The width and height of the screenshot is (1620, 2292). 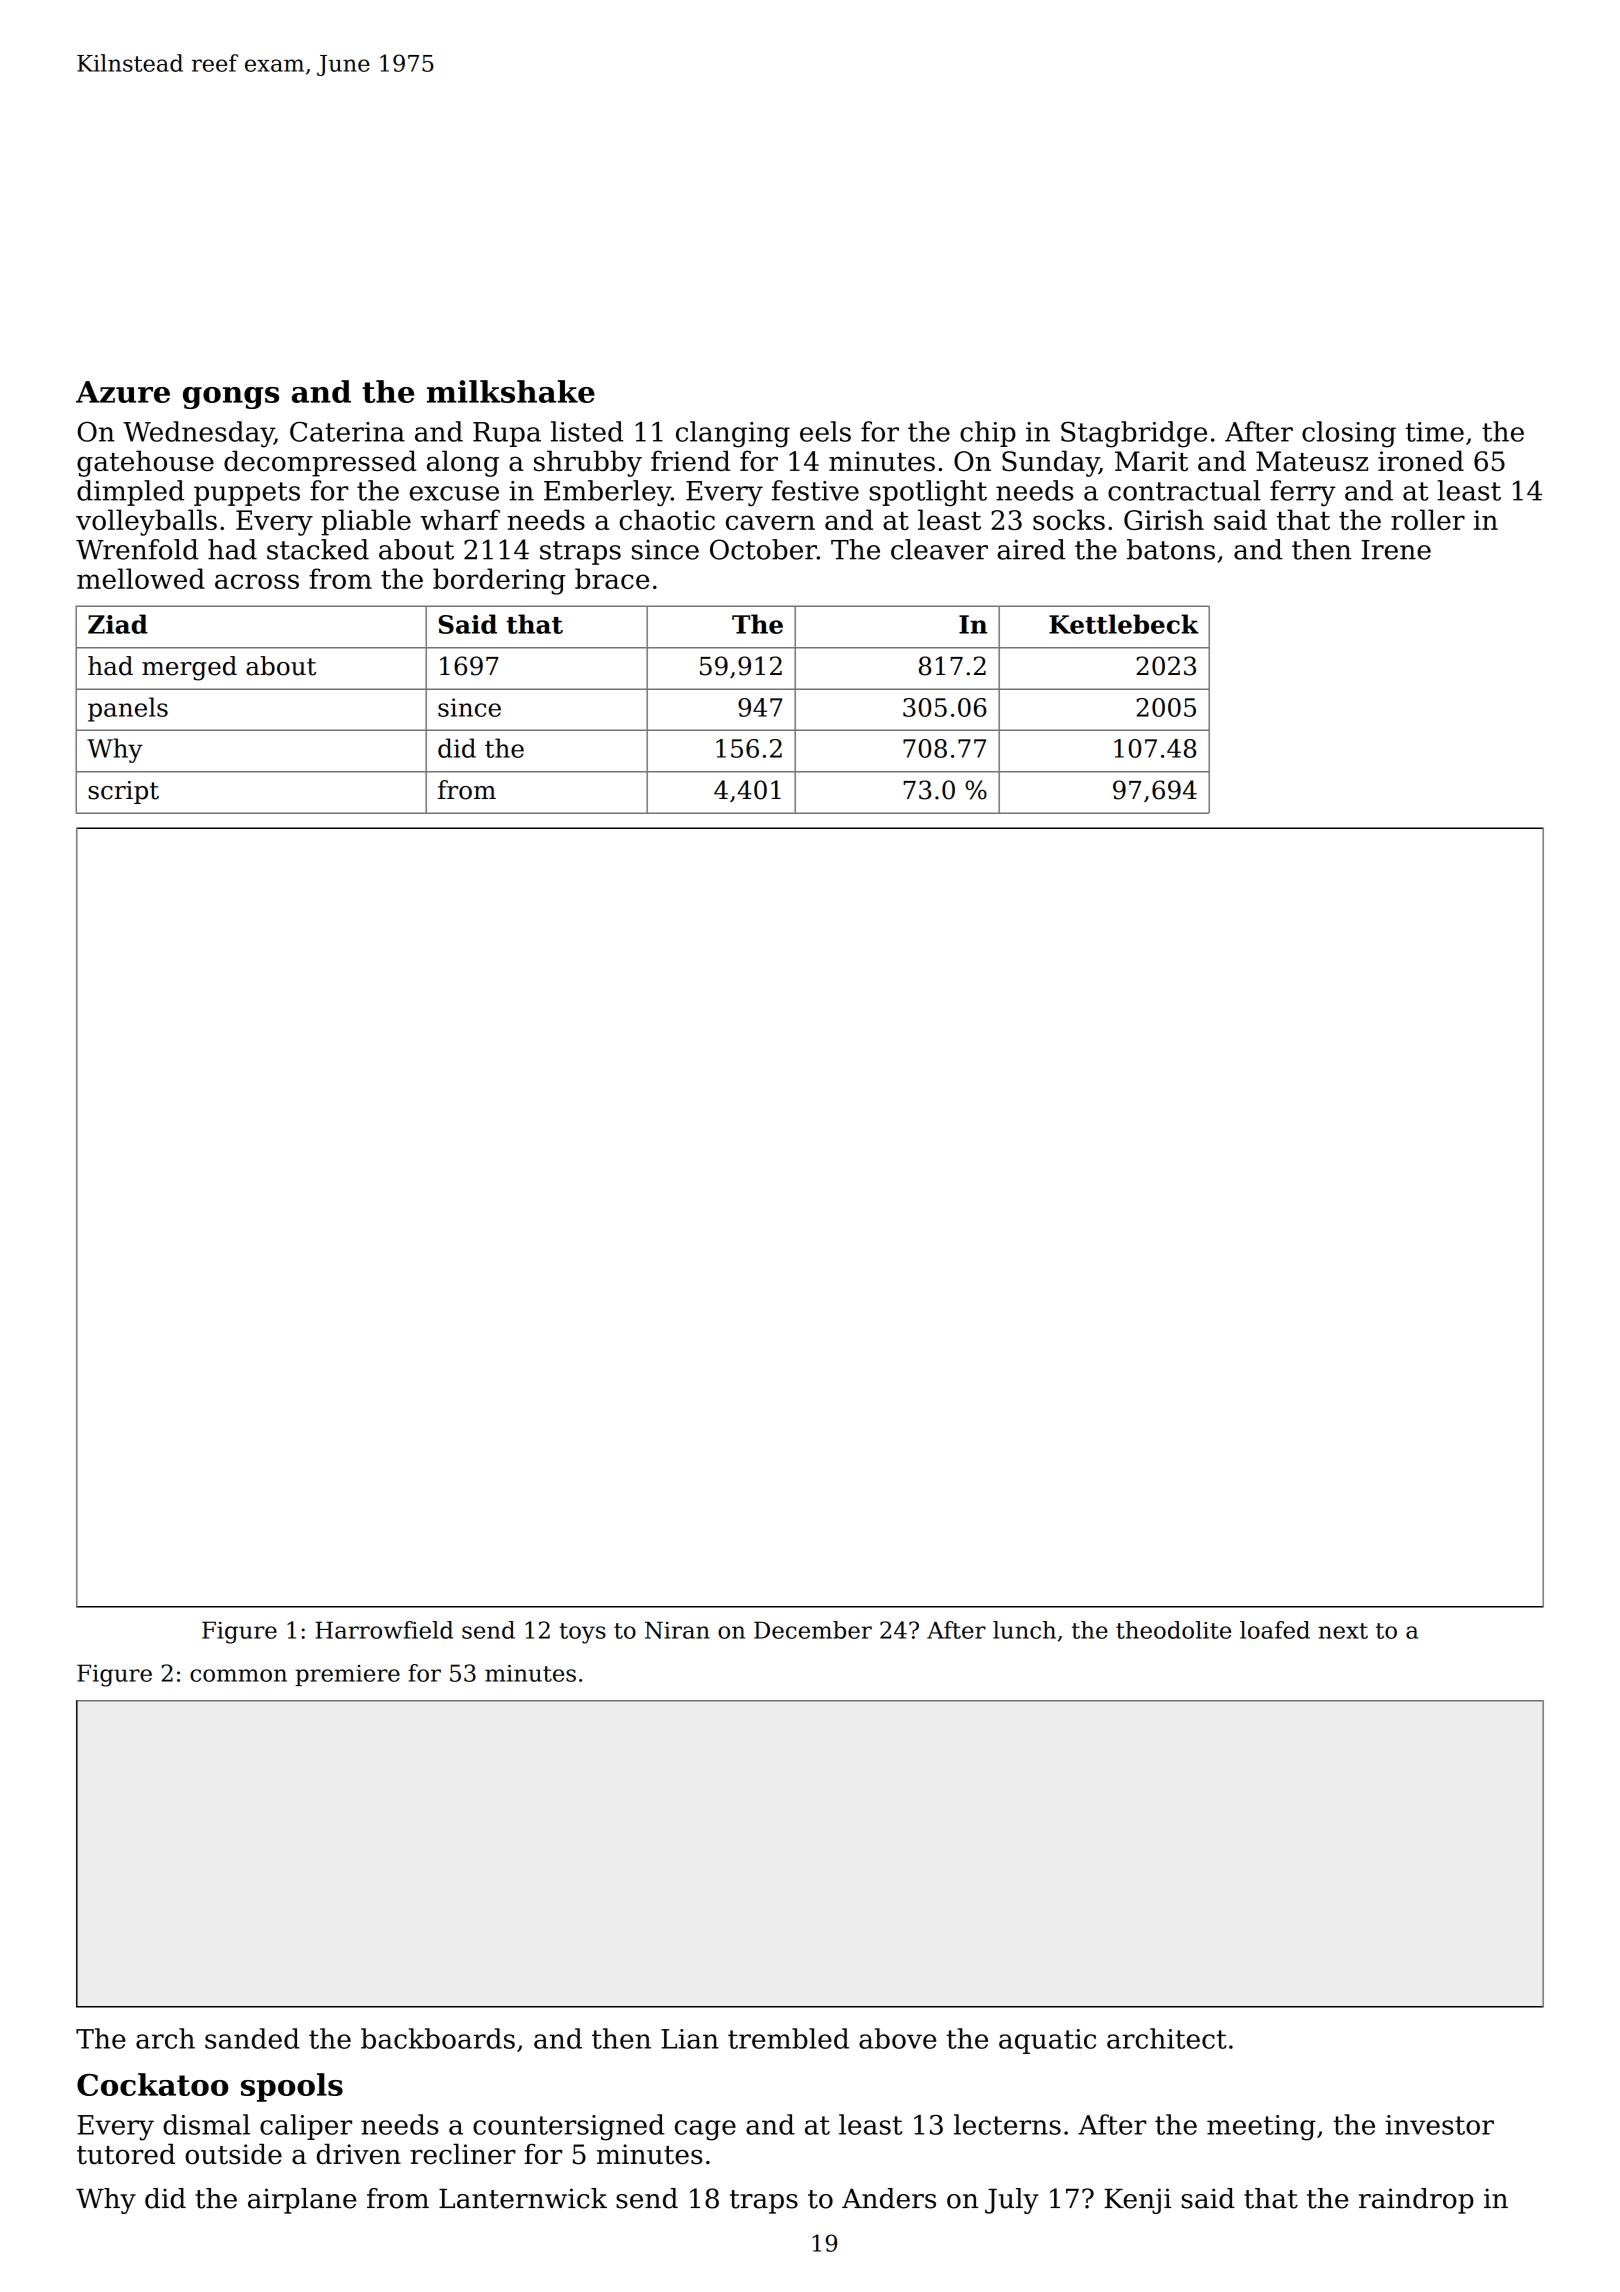 What do you see at coordinates (1396, 550) in the screenshot?
I see `Irene` at bounding box center [1396, 550].
